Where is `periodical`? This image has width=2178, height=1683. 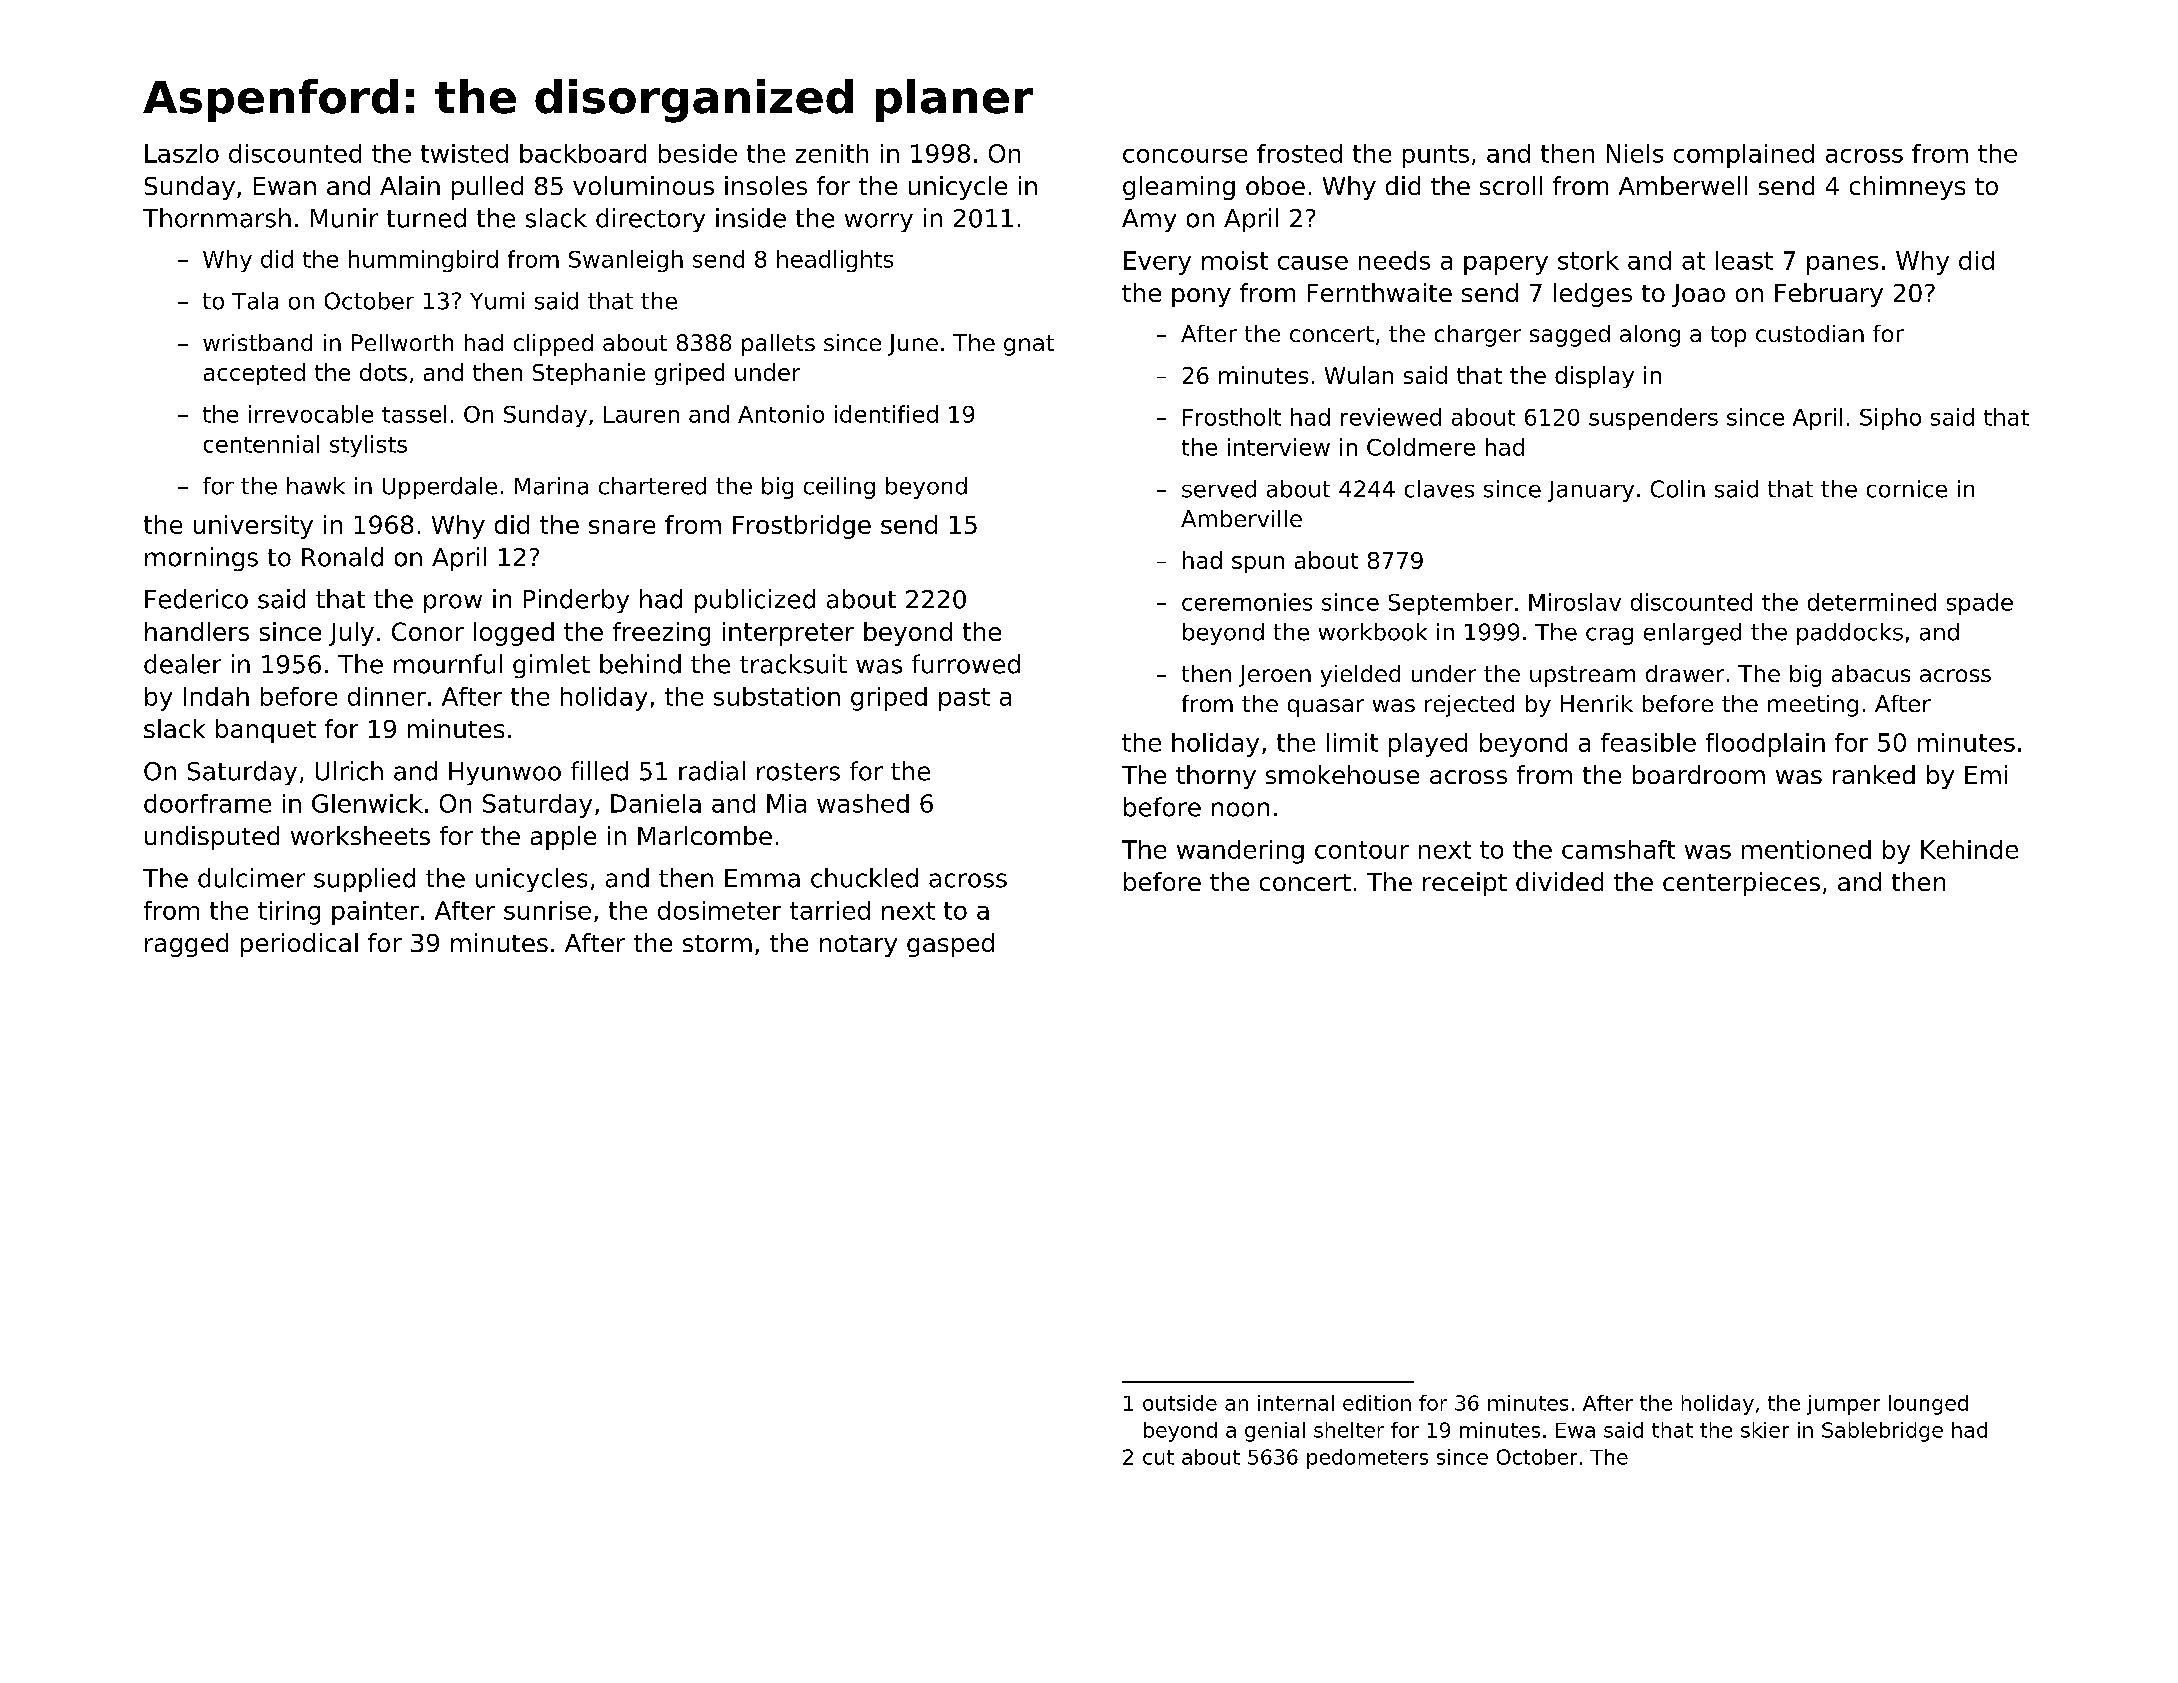
periodical is located at coordinates (299, 945).
